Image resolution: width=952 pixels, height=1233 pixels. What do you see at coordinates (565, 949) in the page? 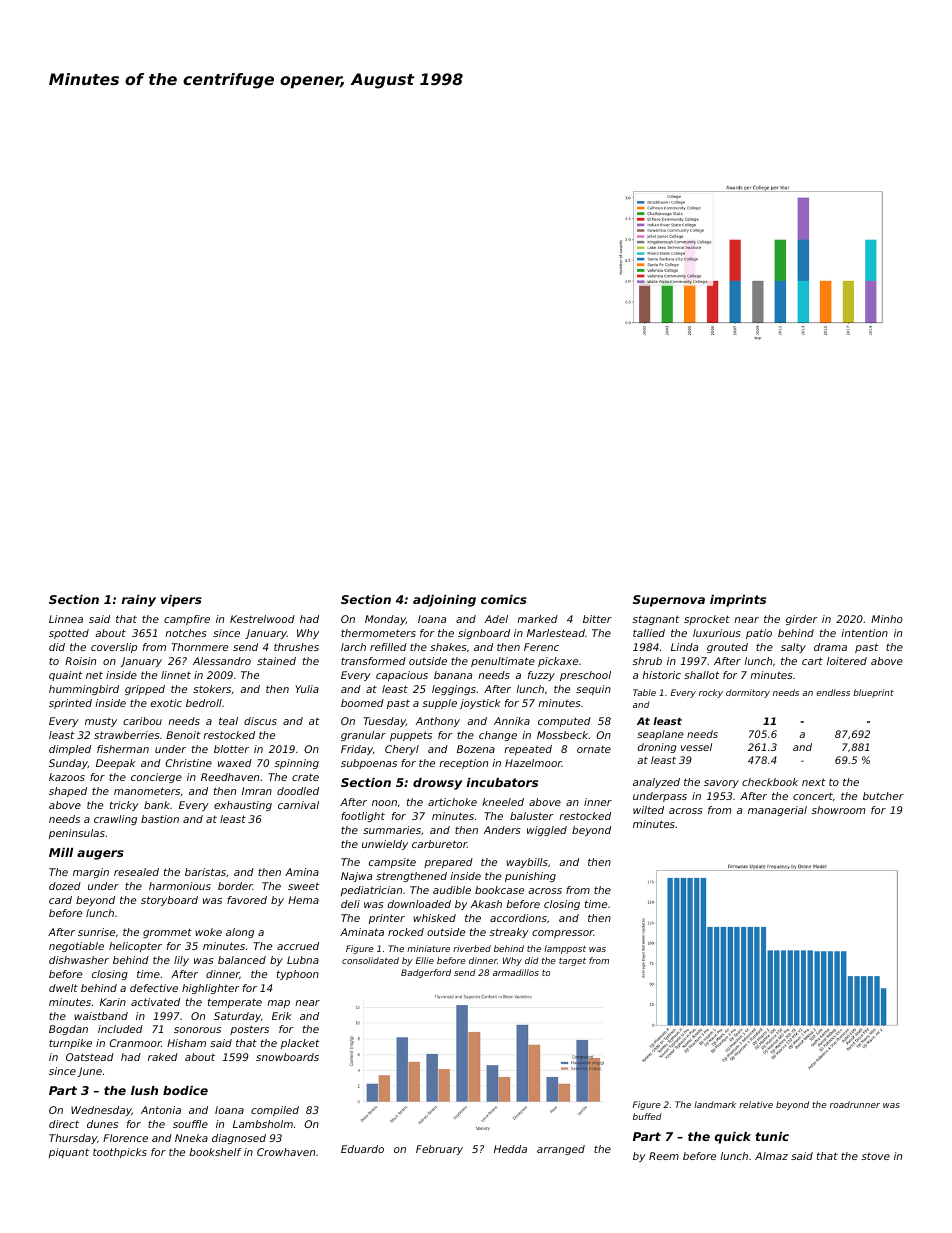
I see `lamppost` at bounding box center [565, 949].
